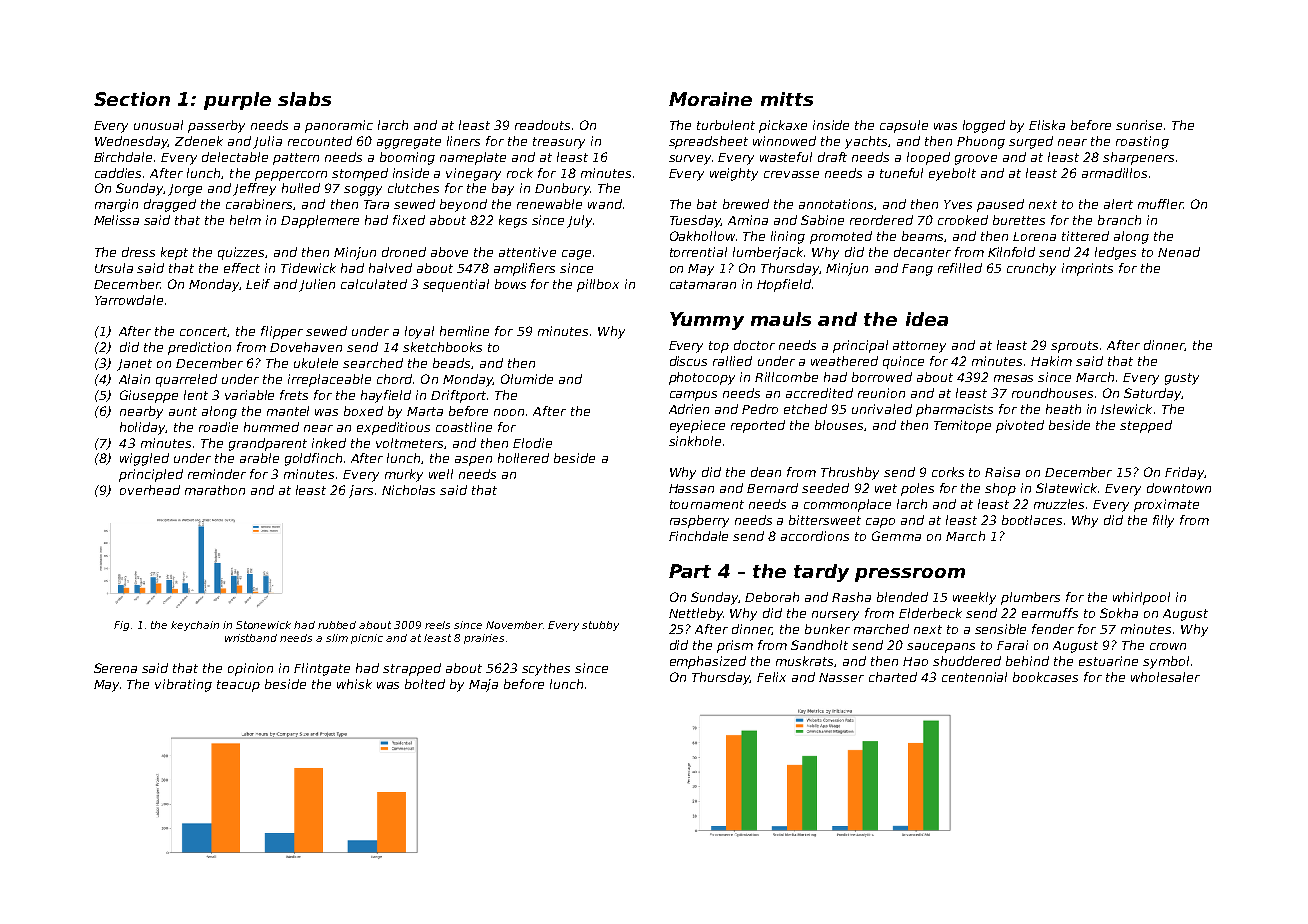 This page has height=924, width=1308. What do you see at coordinates (195, 626) in the page?
I see `keychain` at bounding box center [195, 626].
